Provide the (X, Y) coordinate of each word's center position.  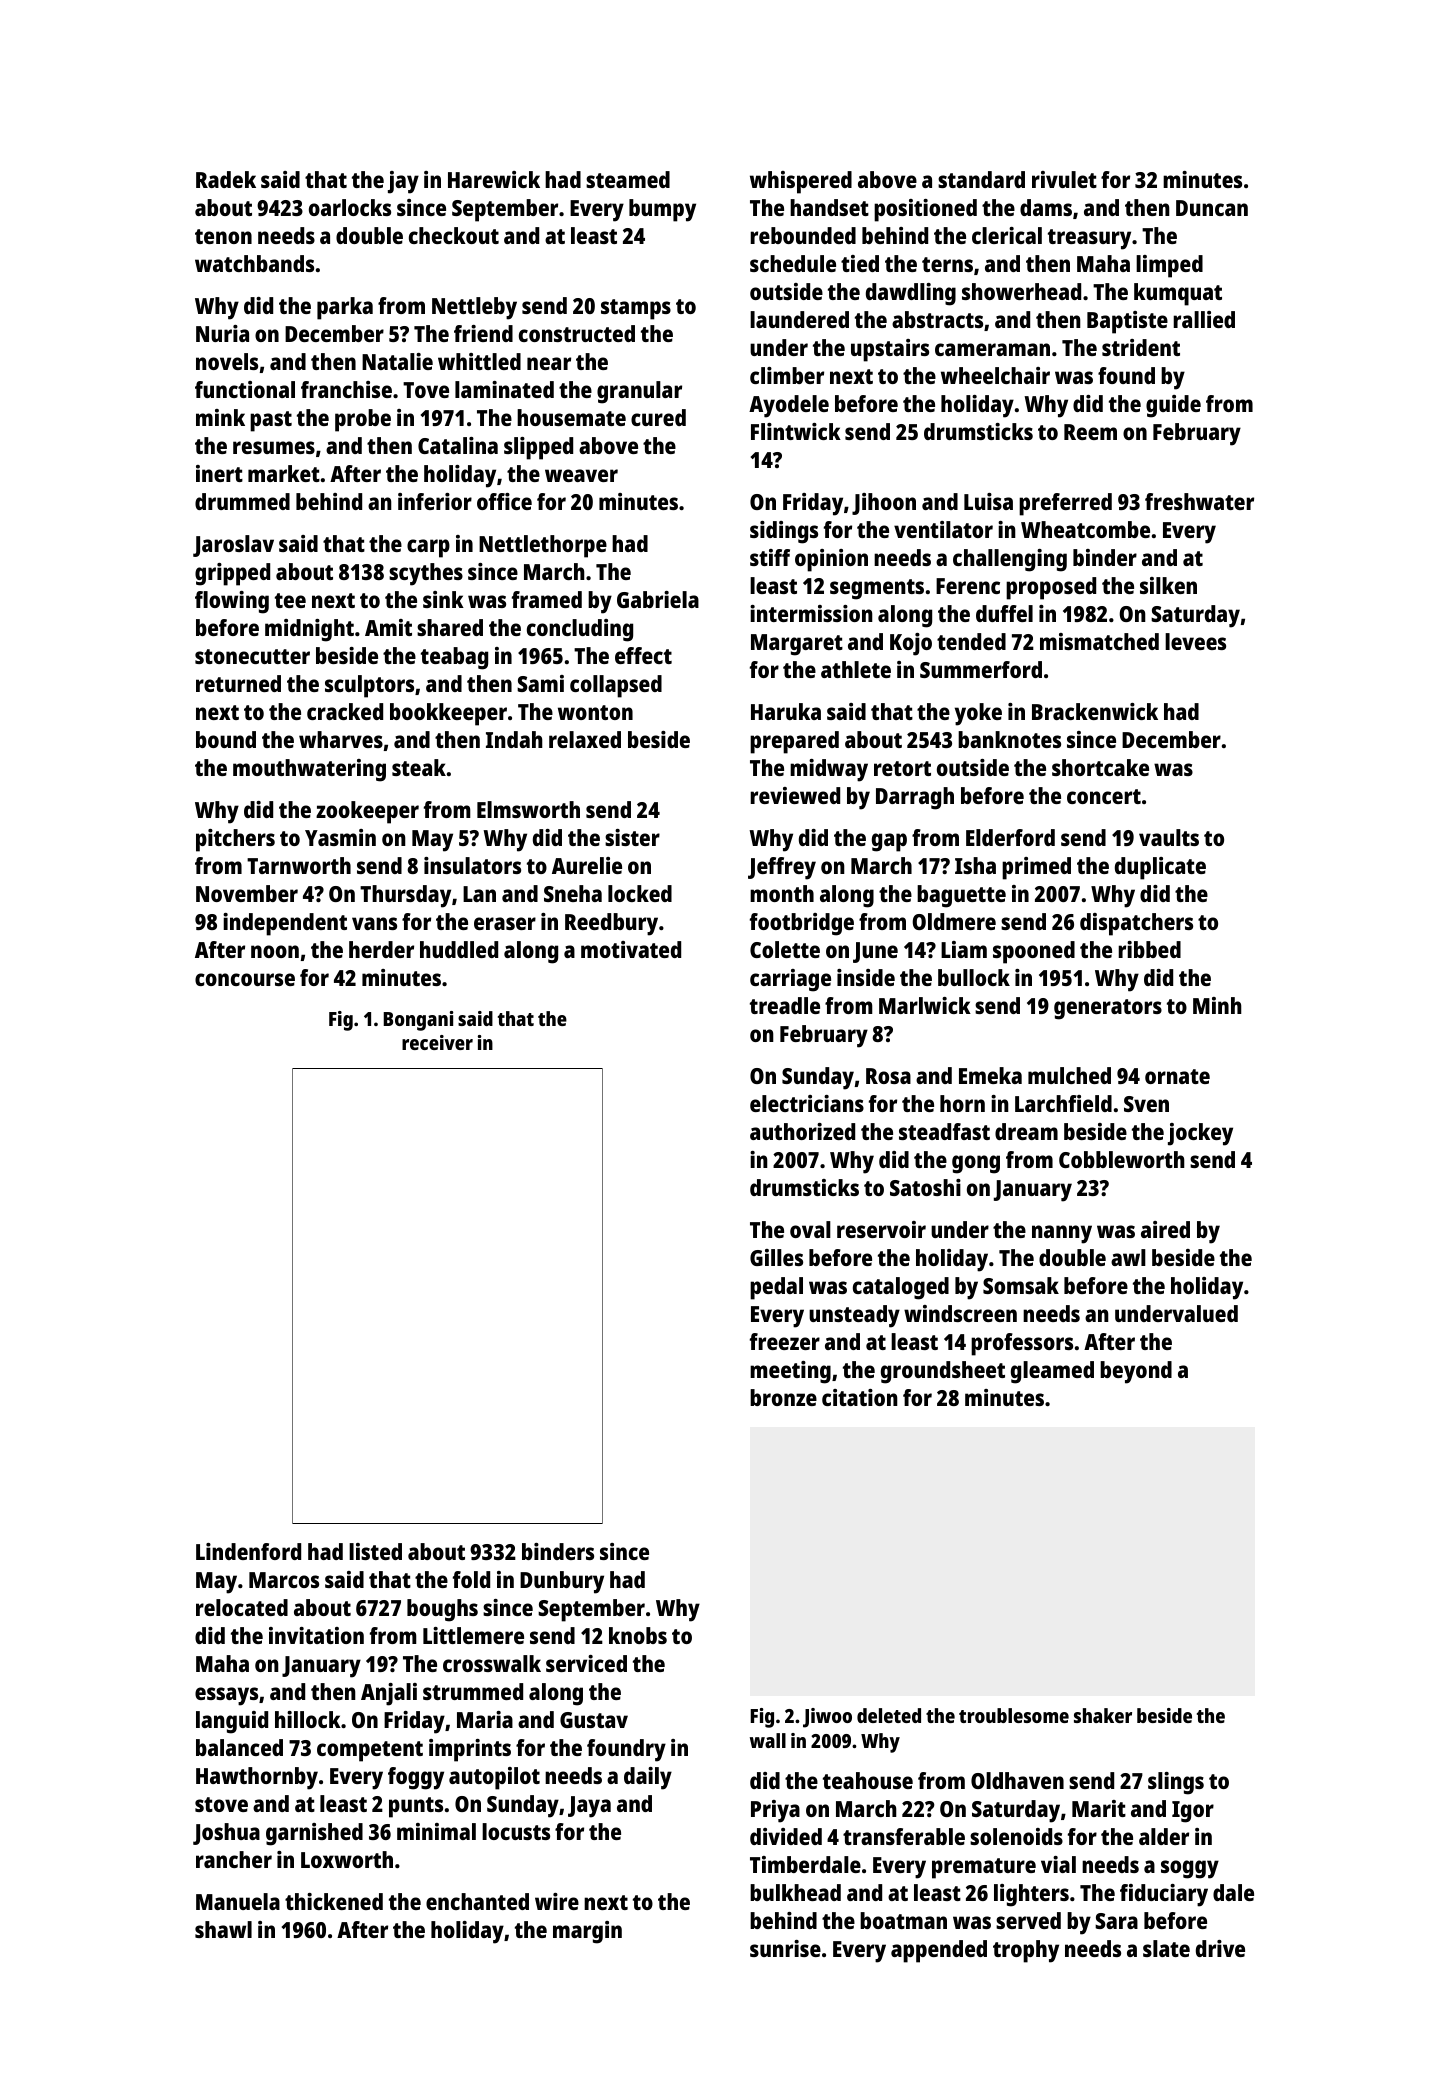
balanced (239, 1747)
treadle (785, 1005)
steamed (628, 179)
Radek (226, 179)
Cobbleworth (1122, 1159)
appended (939, 1951)
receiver (437, 1042)
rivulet (1064, 179)
